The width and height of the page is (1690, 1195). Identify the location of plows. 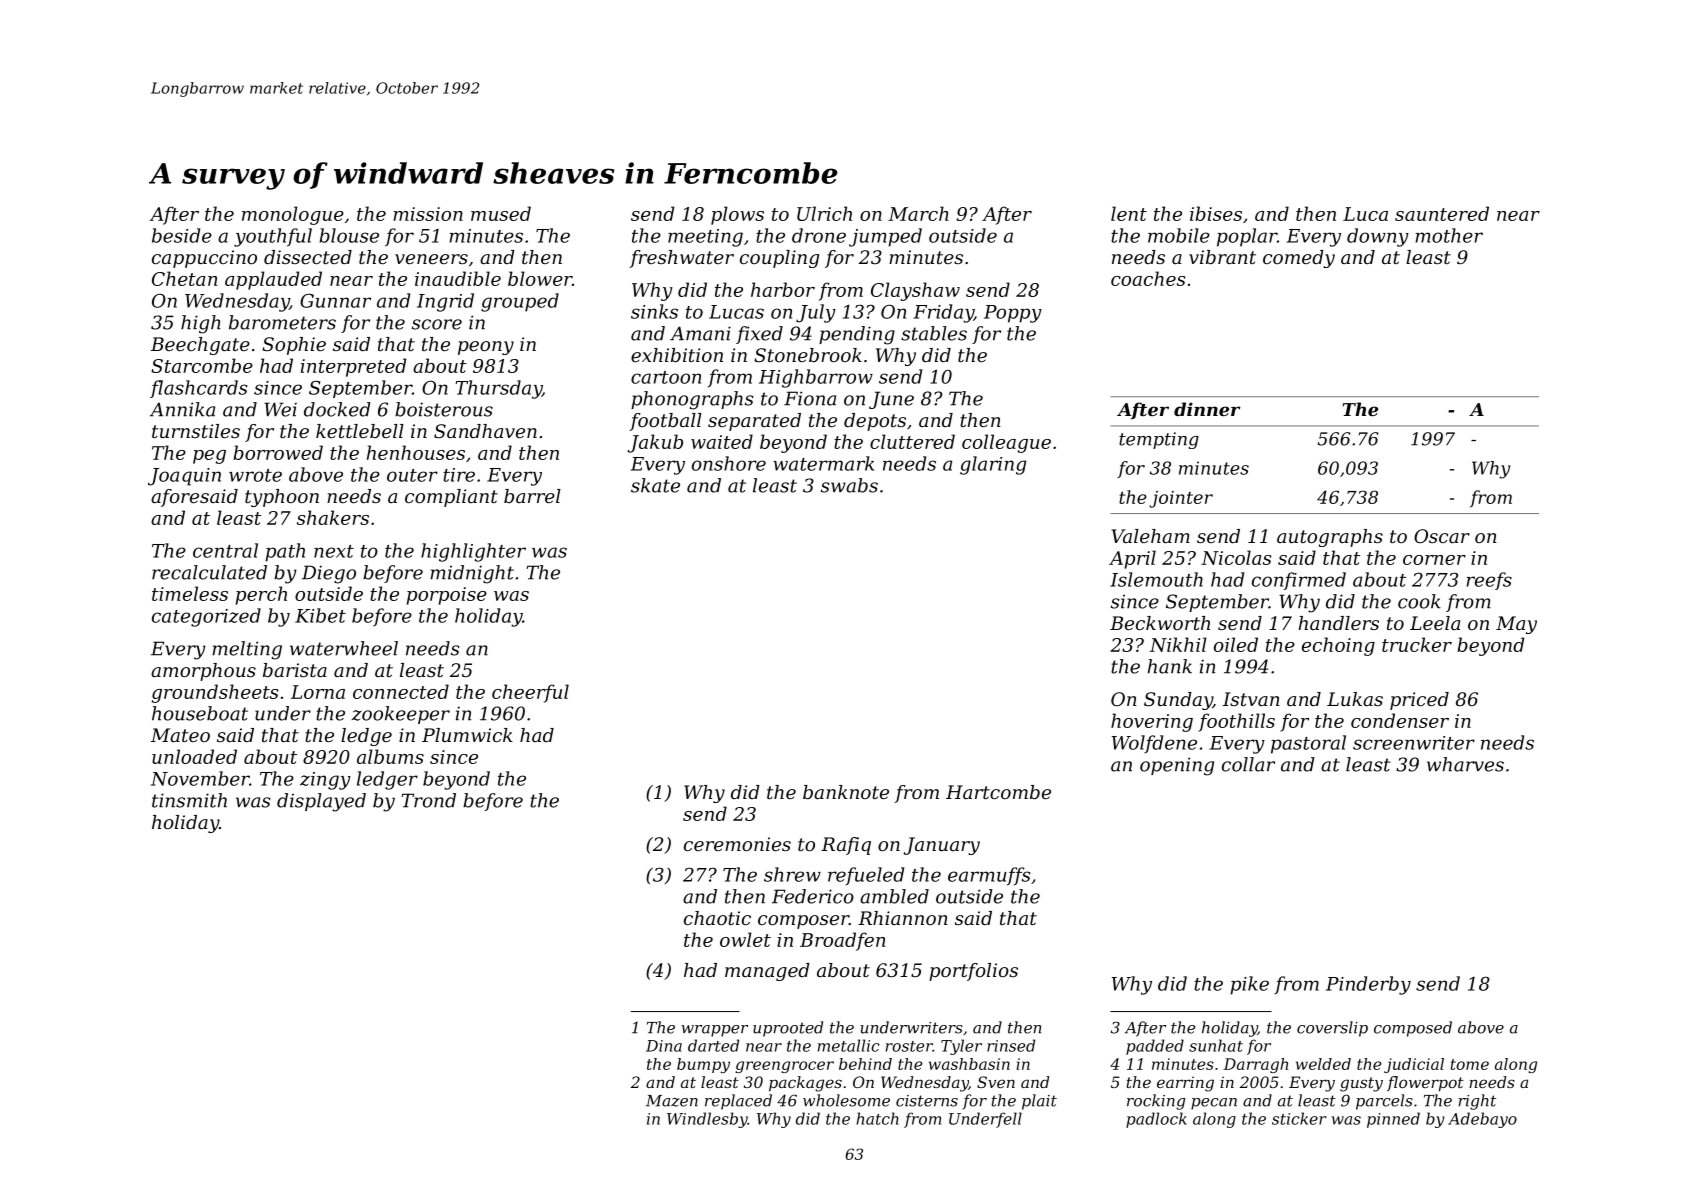
(737, 215).
